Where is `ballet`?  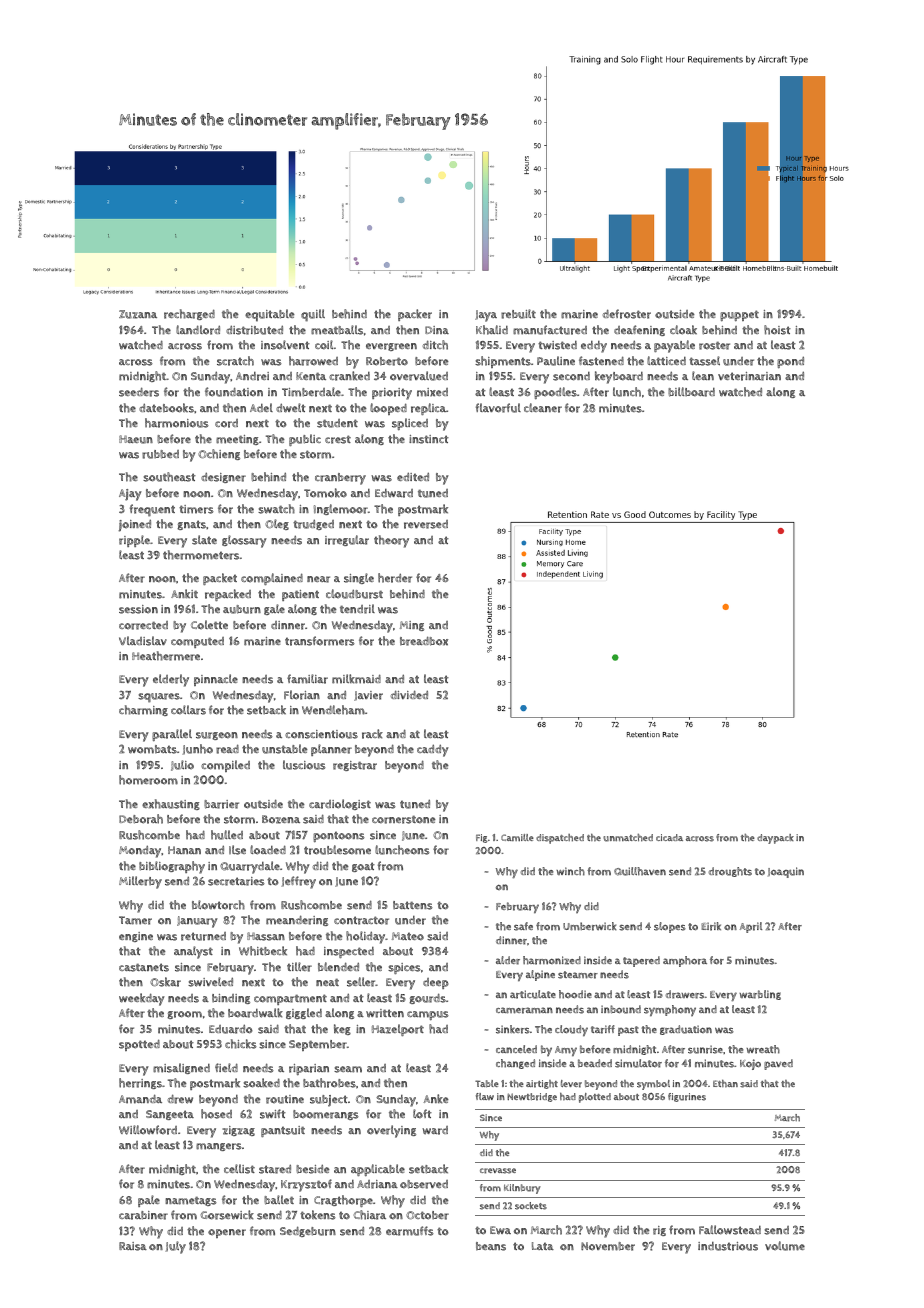
ballet is located at coordinates (279, 1200).
